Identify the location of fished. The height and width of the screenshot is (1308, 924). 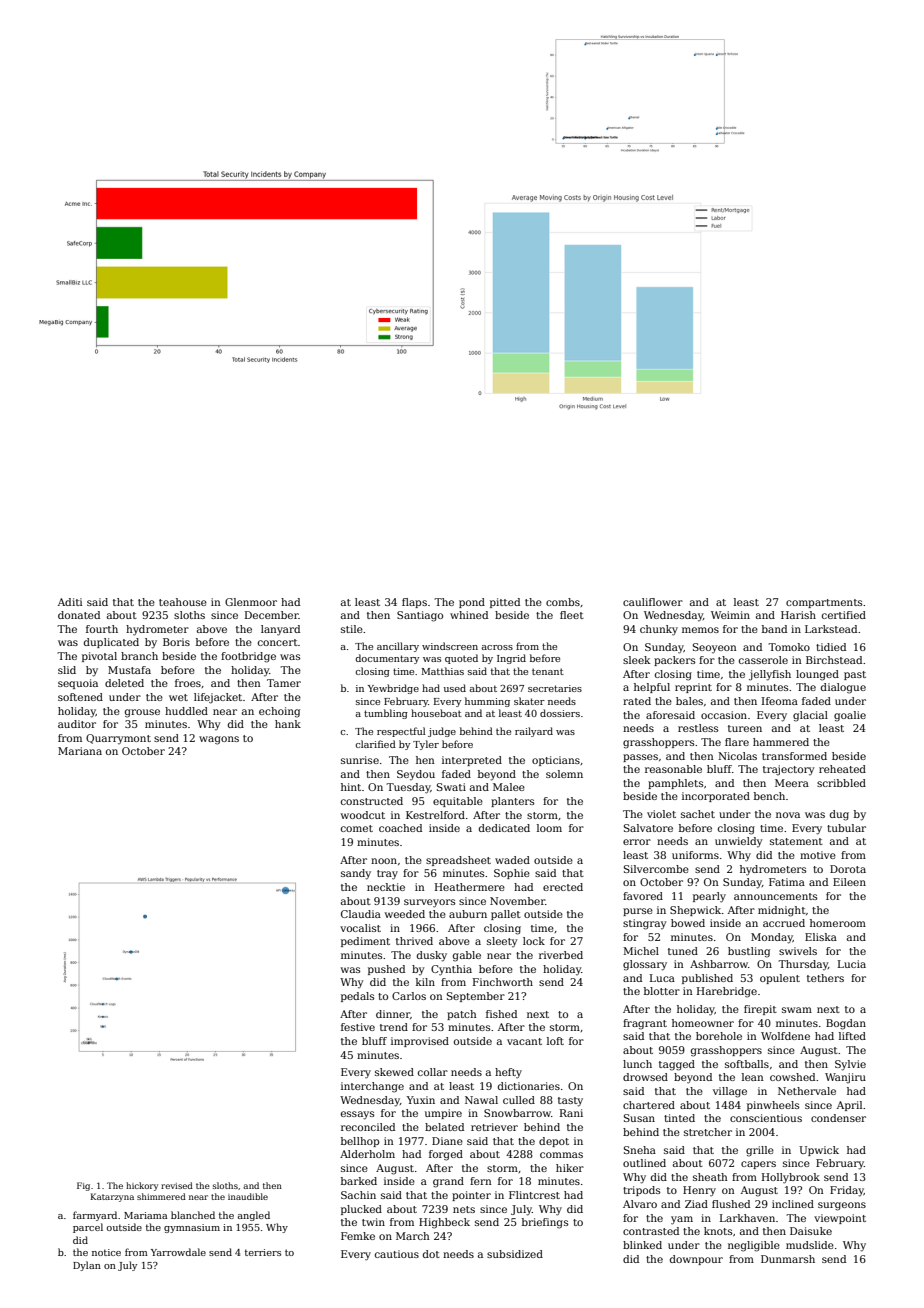
(501, 1014).
